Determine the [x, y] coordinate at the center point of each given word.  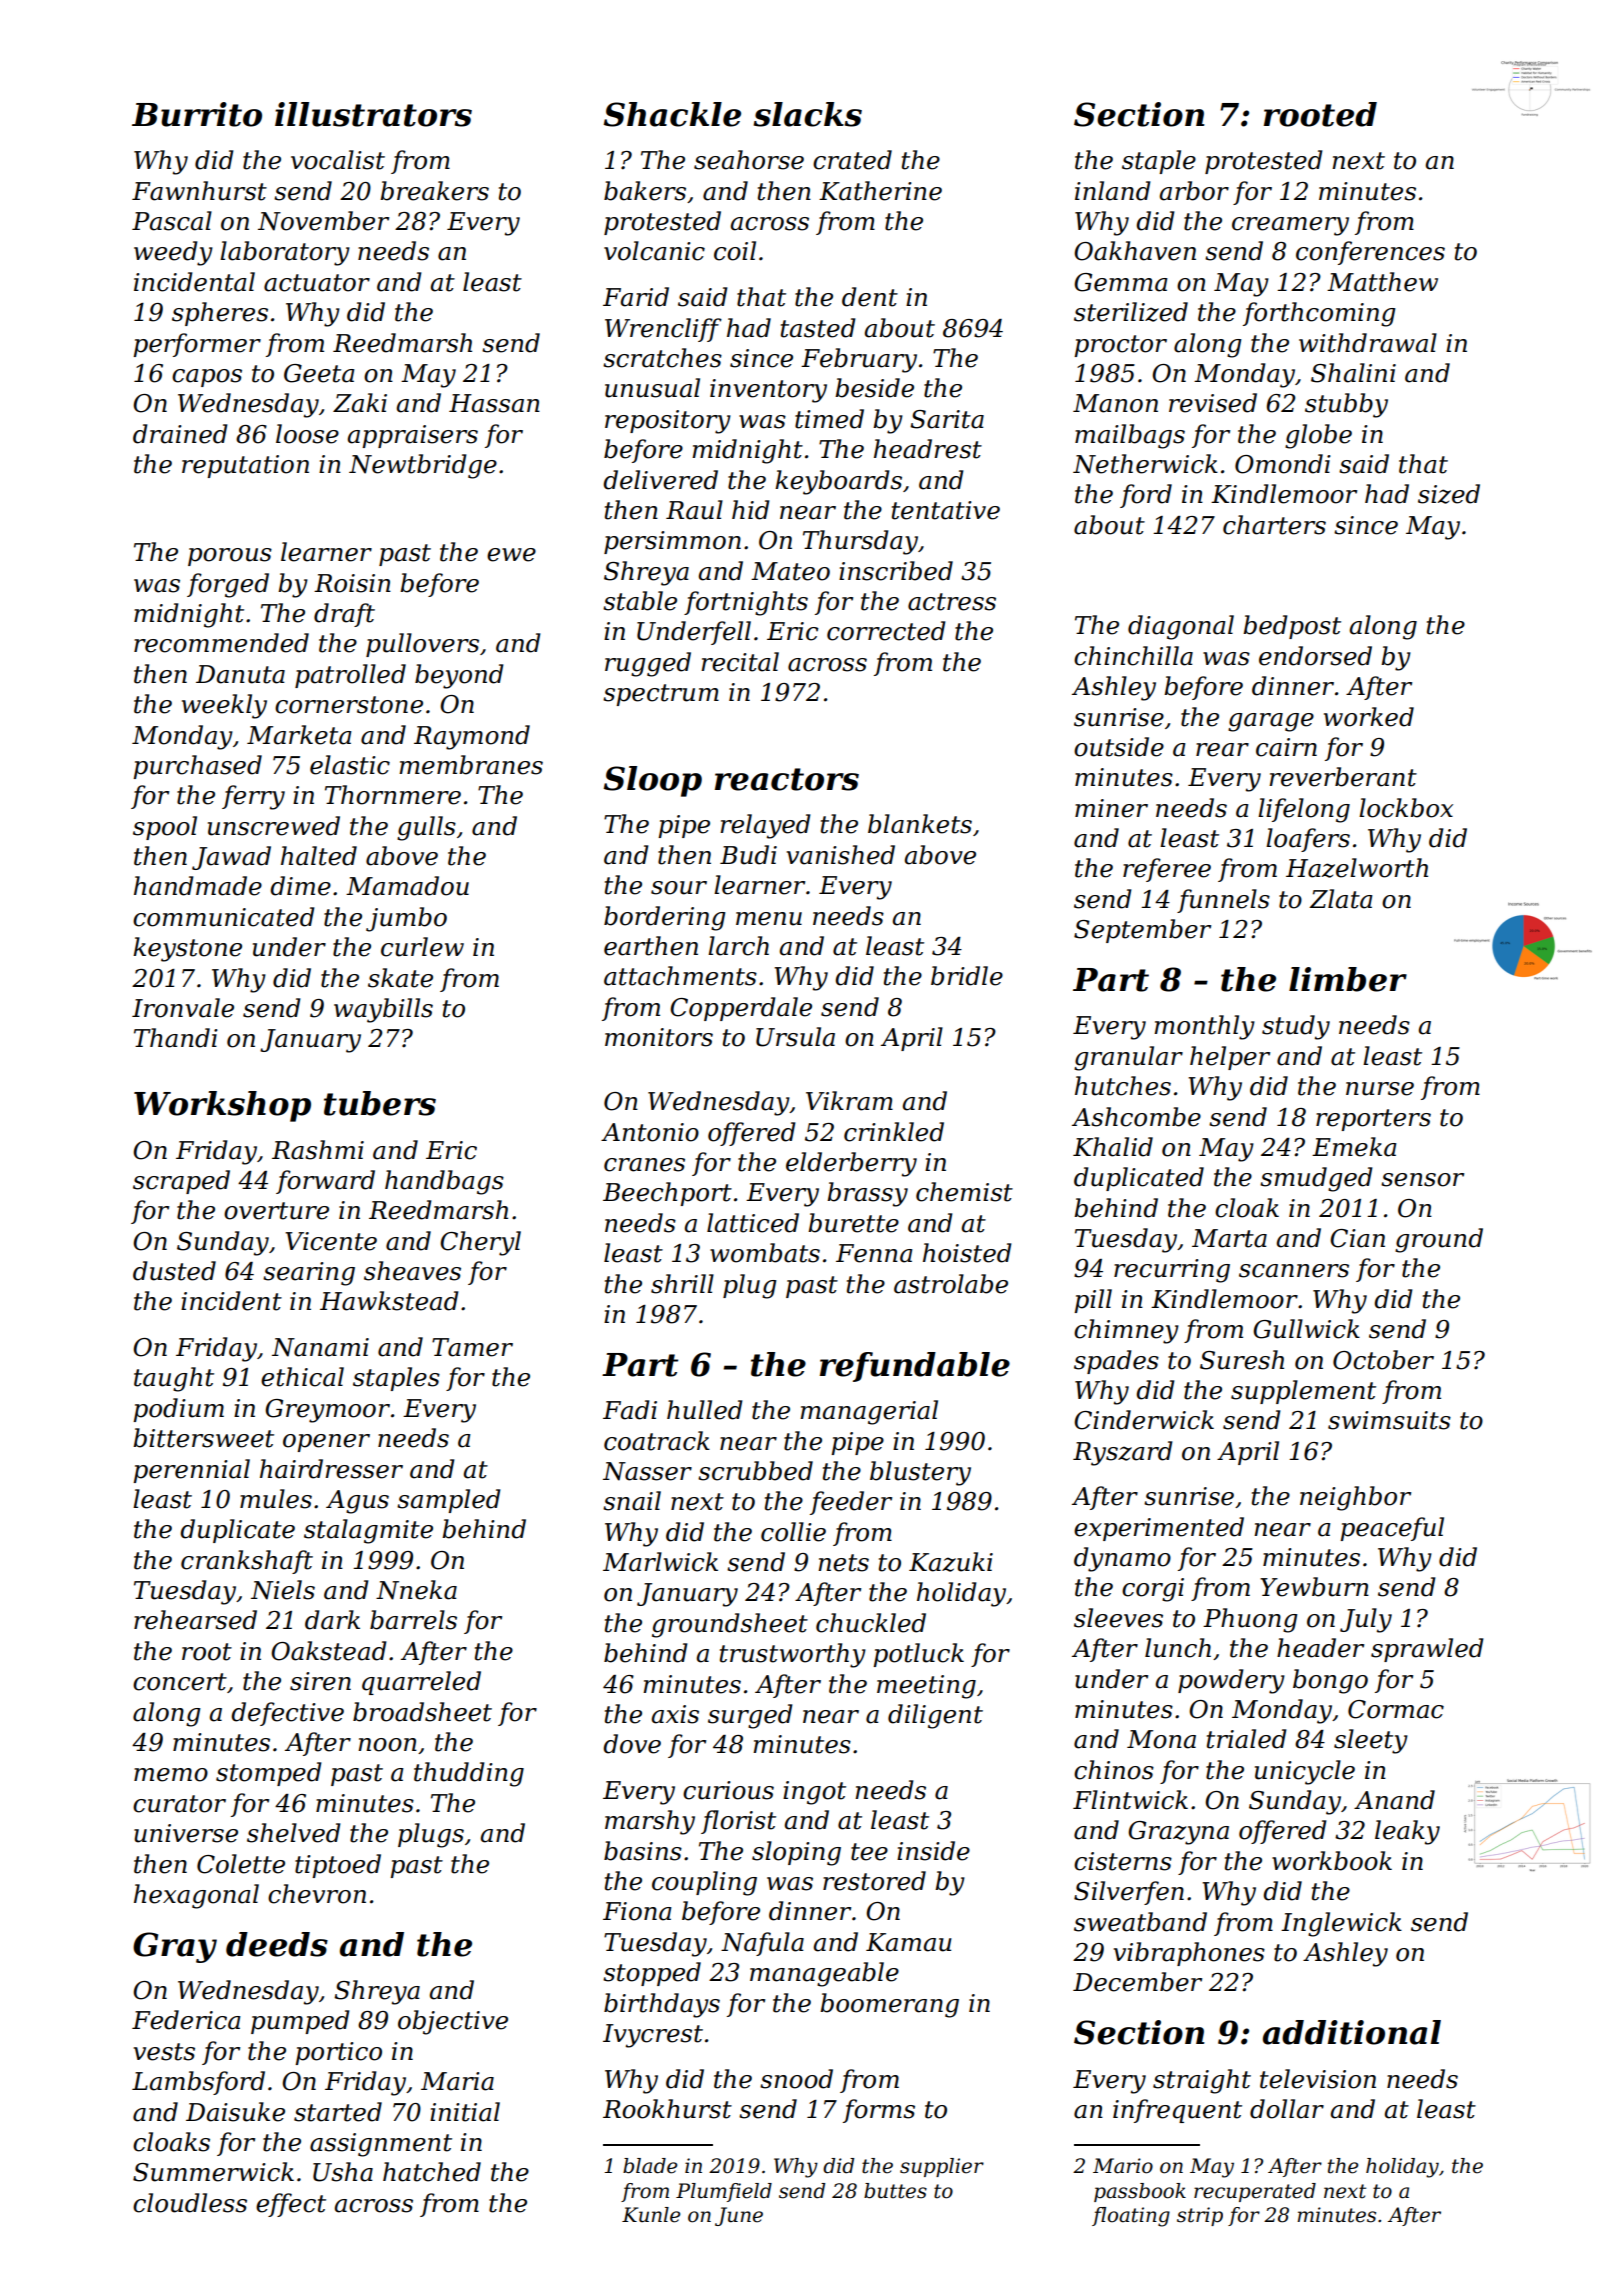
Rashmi [318, 1150]
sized [1449, 494]
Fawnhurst [199, 191]
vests [164, 2052]
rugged [648, 664]
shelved [293, 1833]
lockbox [1406, 808]
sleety [1371, 1741]
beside [874, 388]
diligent [935, 1716]
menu [769, 919]
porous [230, 557]
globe [1318, 436]
